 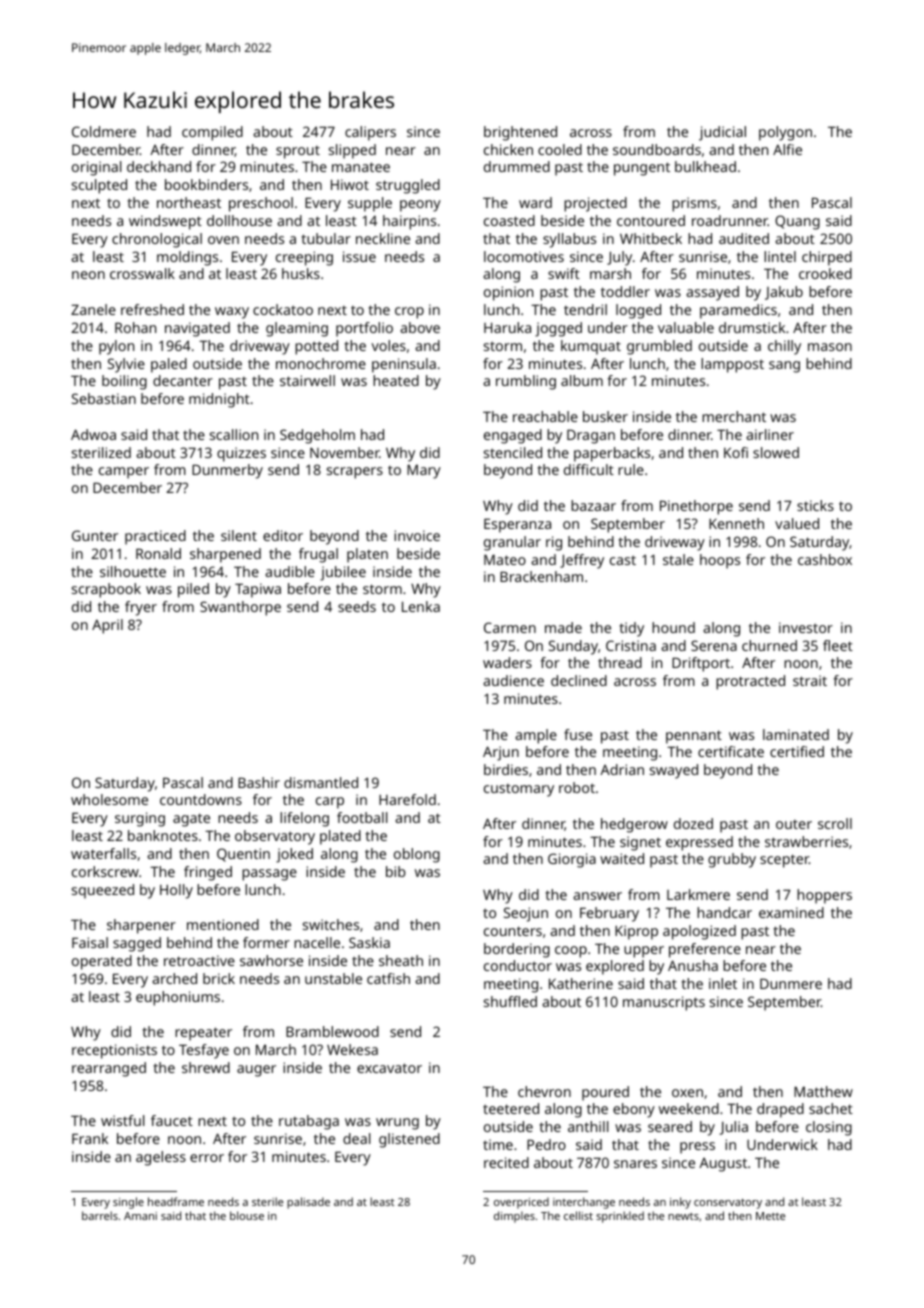 What do you see at coordinates (370, 133) in the screenshot?
I see `calipers` at bounding box center [370, 133].
